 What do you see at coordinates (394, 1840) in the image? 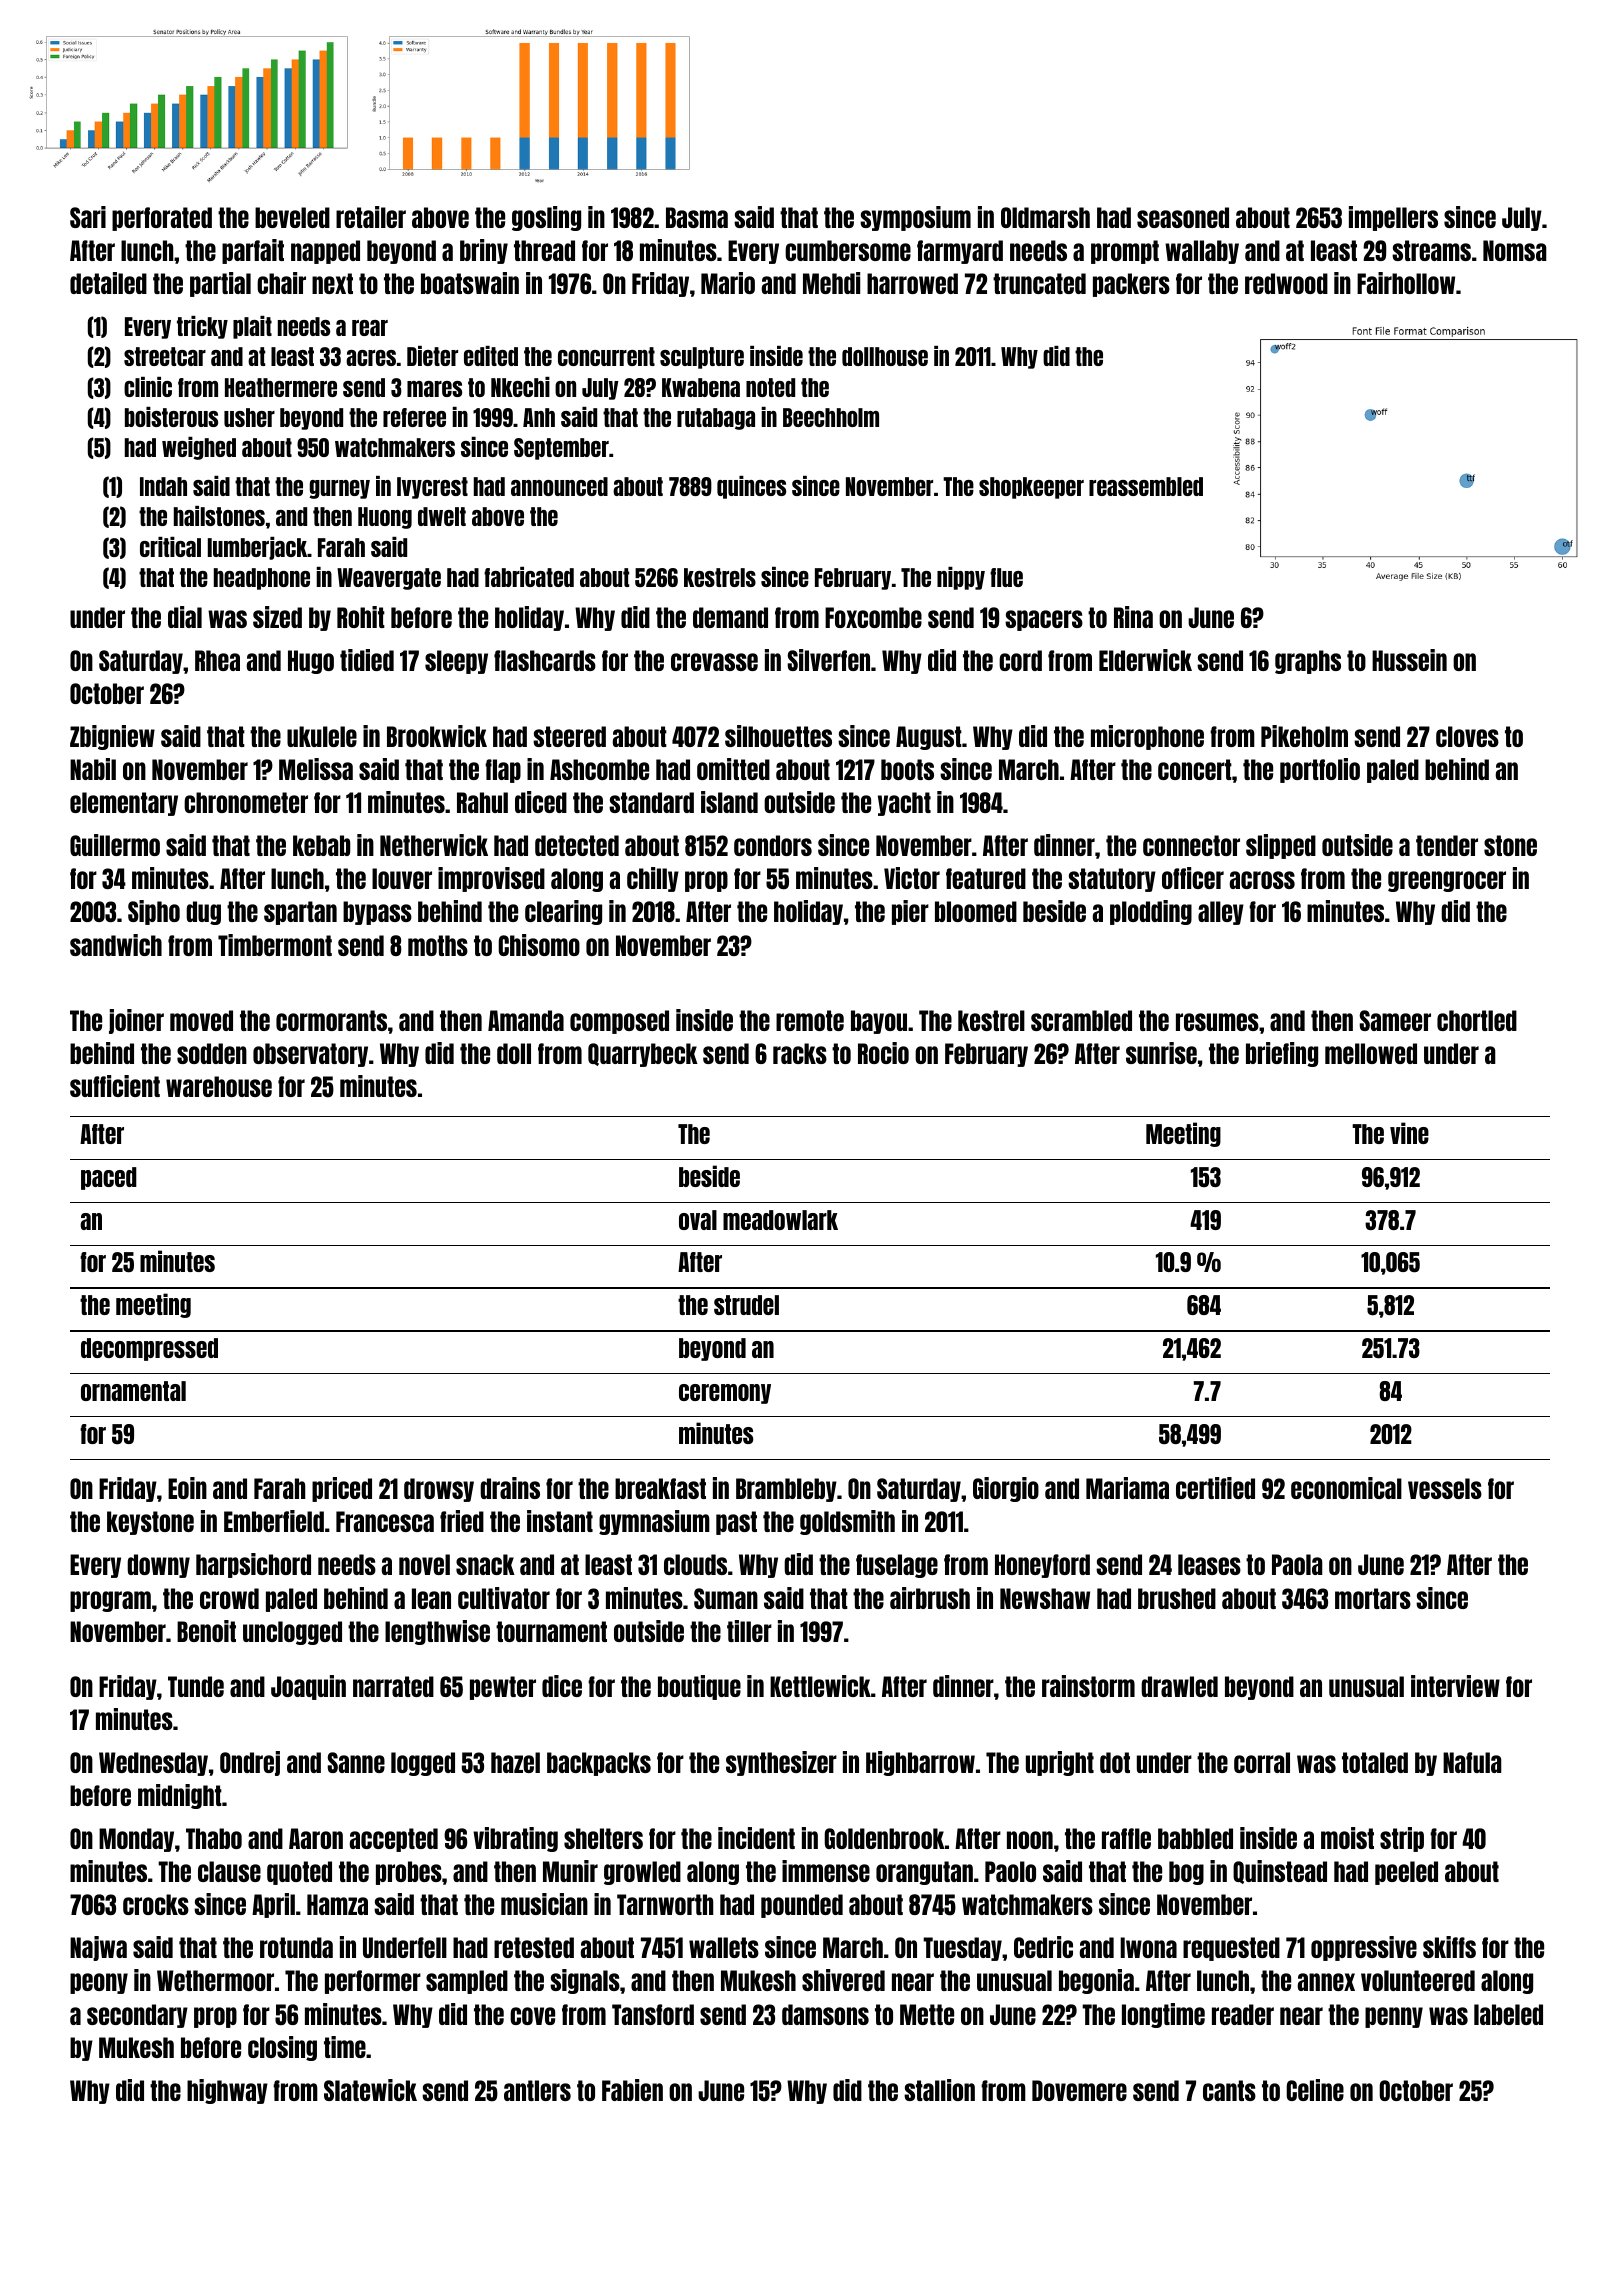
I see `accepted` at bounding box center [394, 1840].
